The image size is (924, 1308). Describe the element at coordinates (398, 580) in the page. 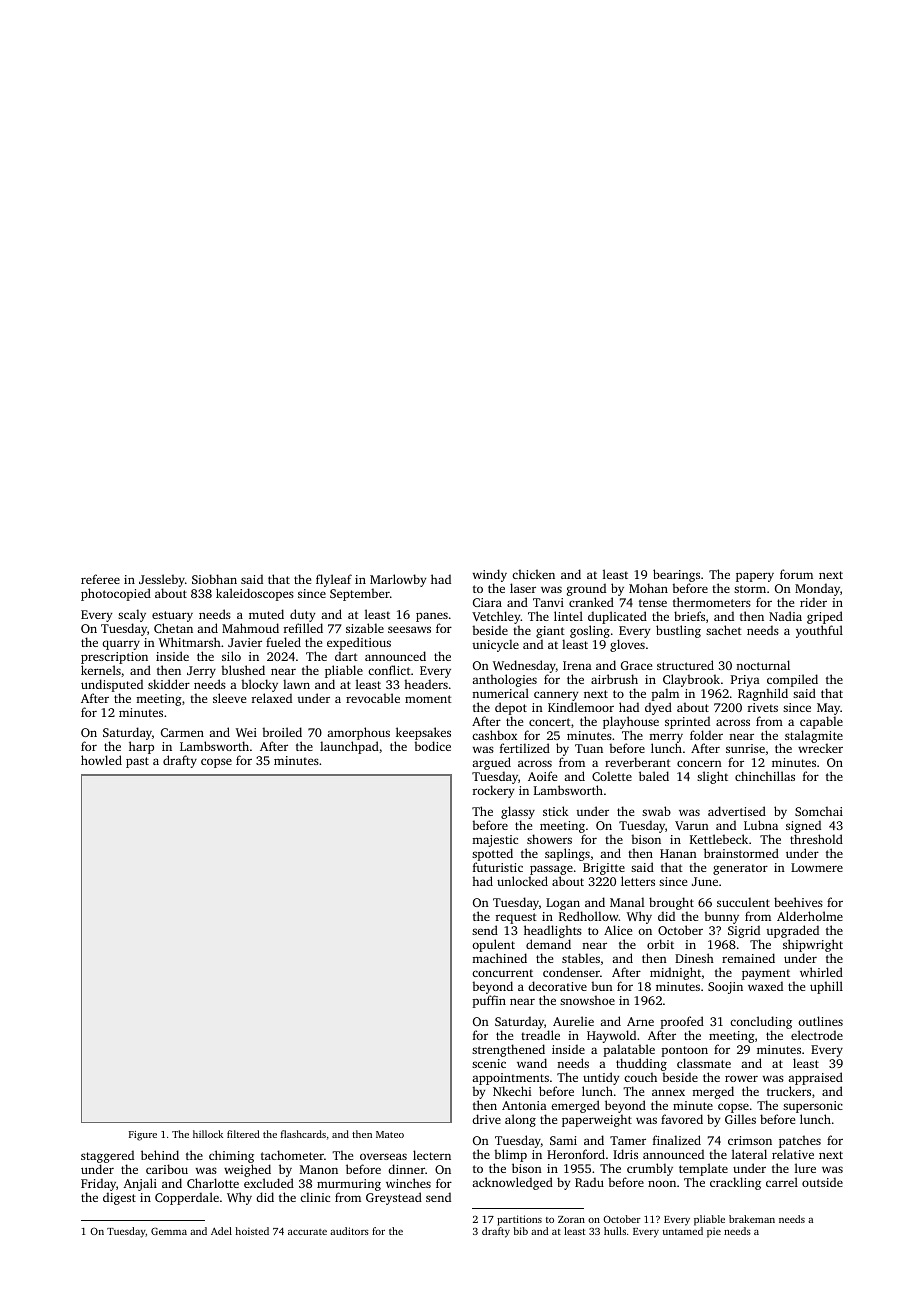

I see `Marlowby` at that location.
